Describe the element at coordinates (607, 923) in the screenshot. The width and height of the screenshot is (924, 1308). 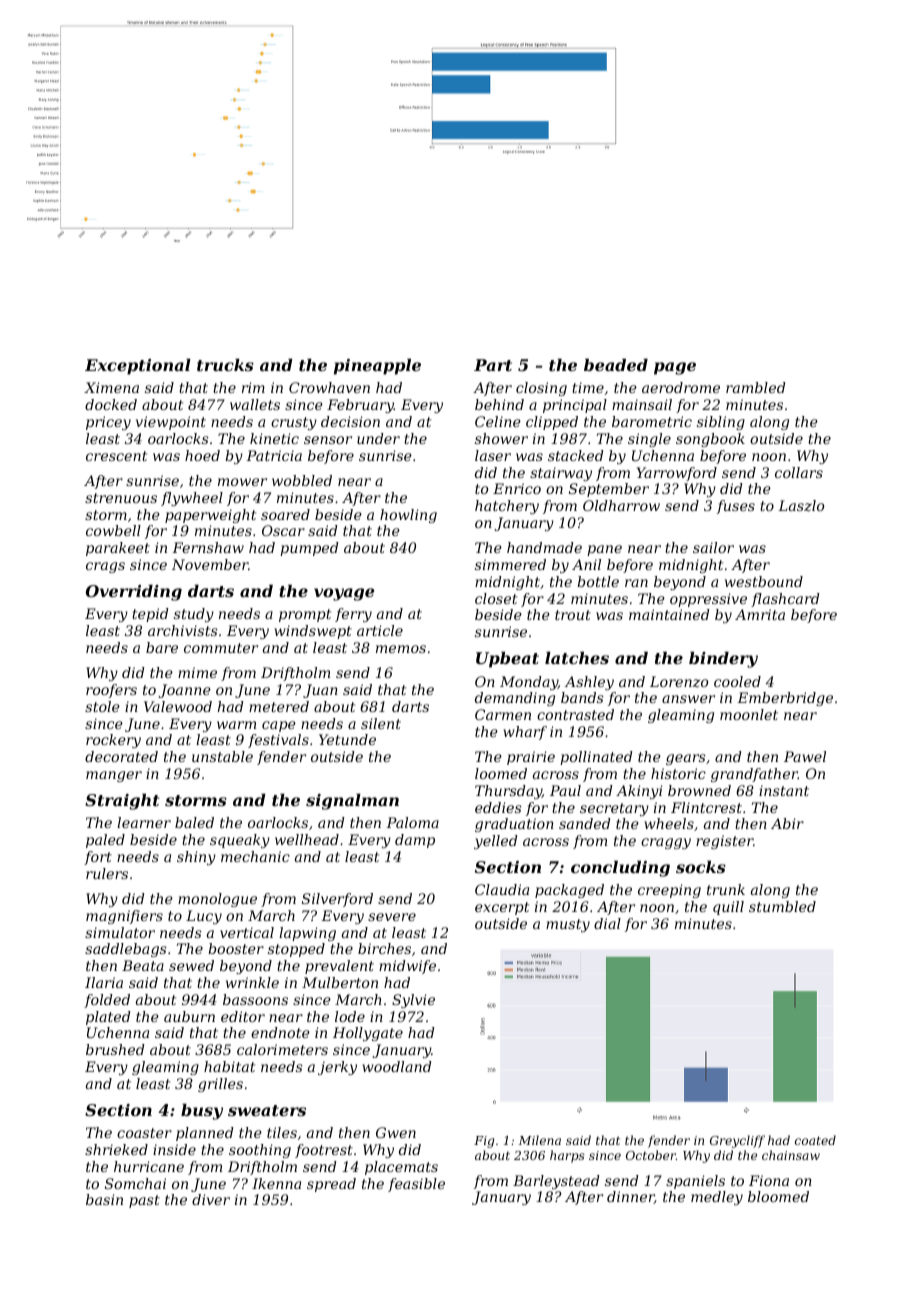
I see `dial` at that location.
